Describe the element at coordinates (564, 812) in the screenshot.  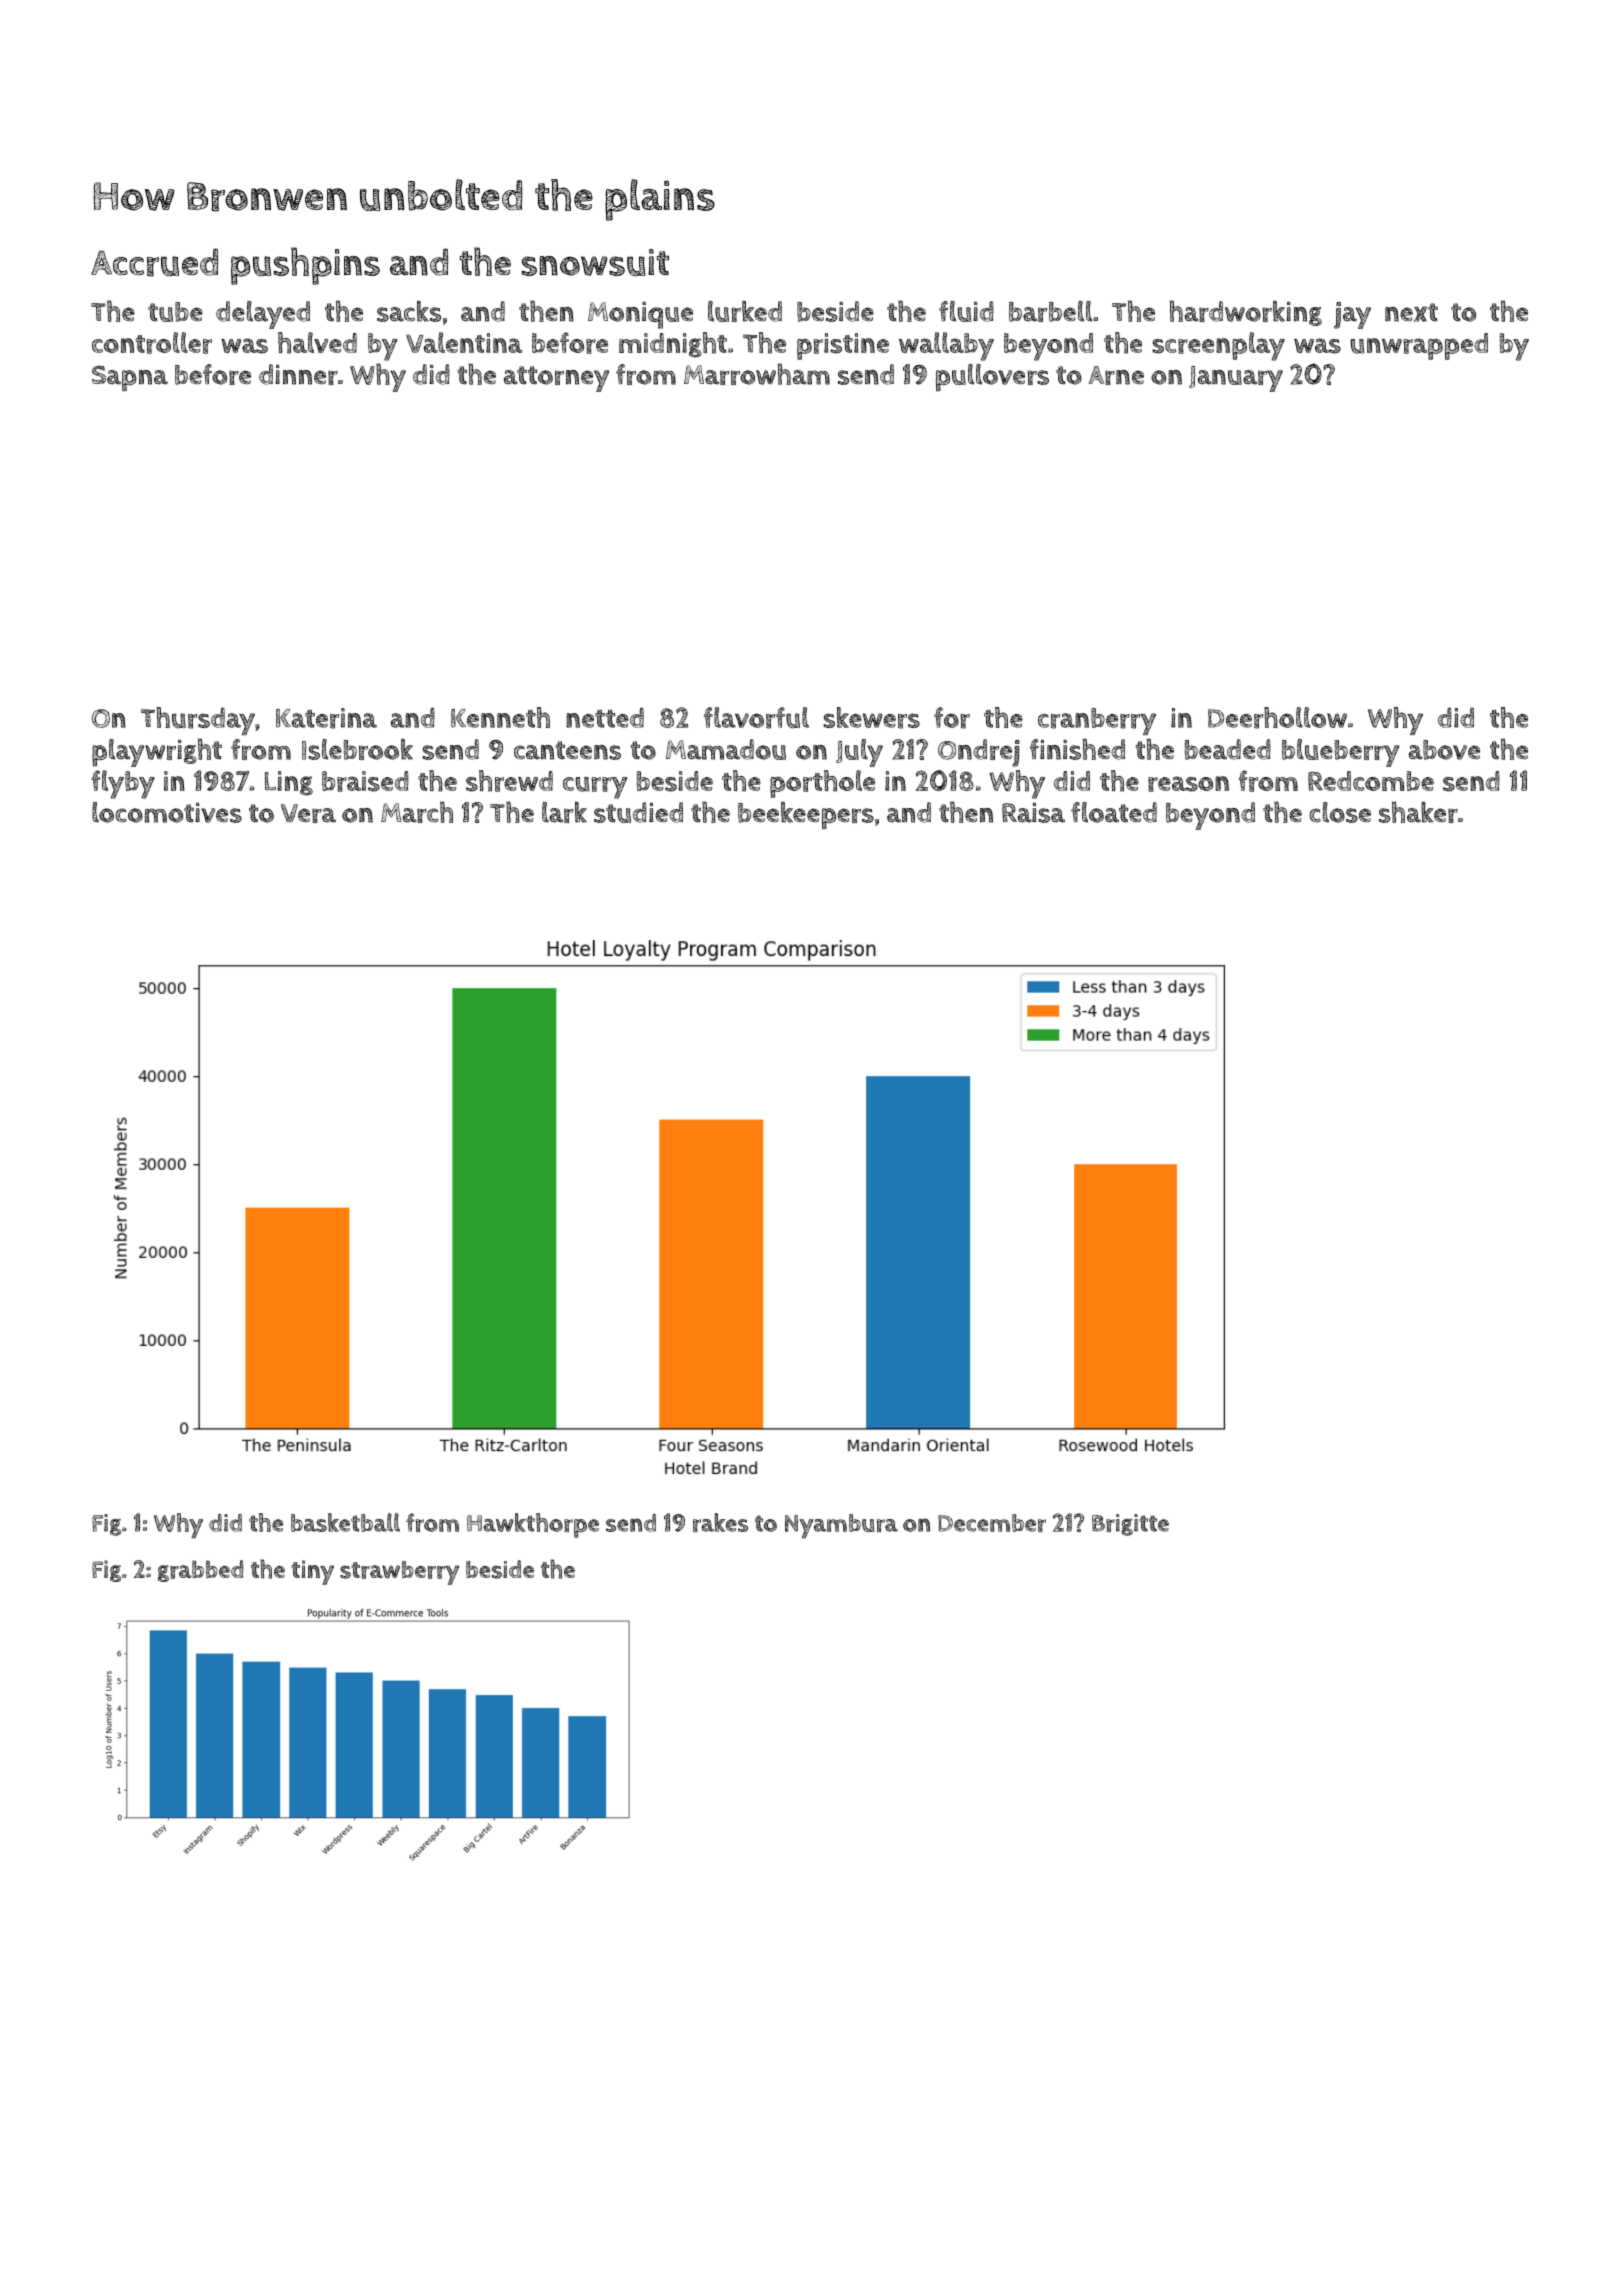
I see `lark` at that location.
